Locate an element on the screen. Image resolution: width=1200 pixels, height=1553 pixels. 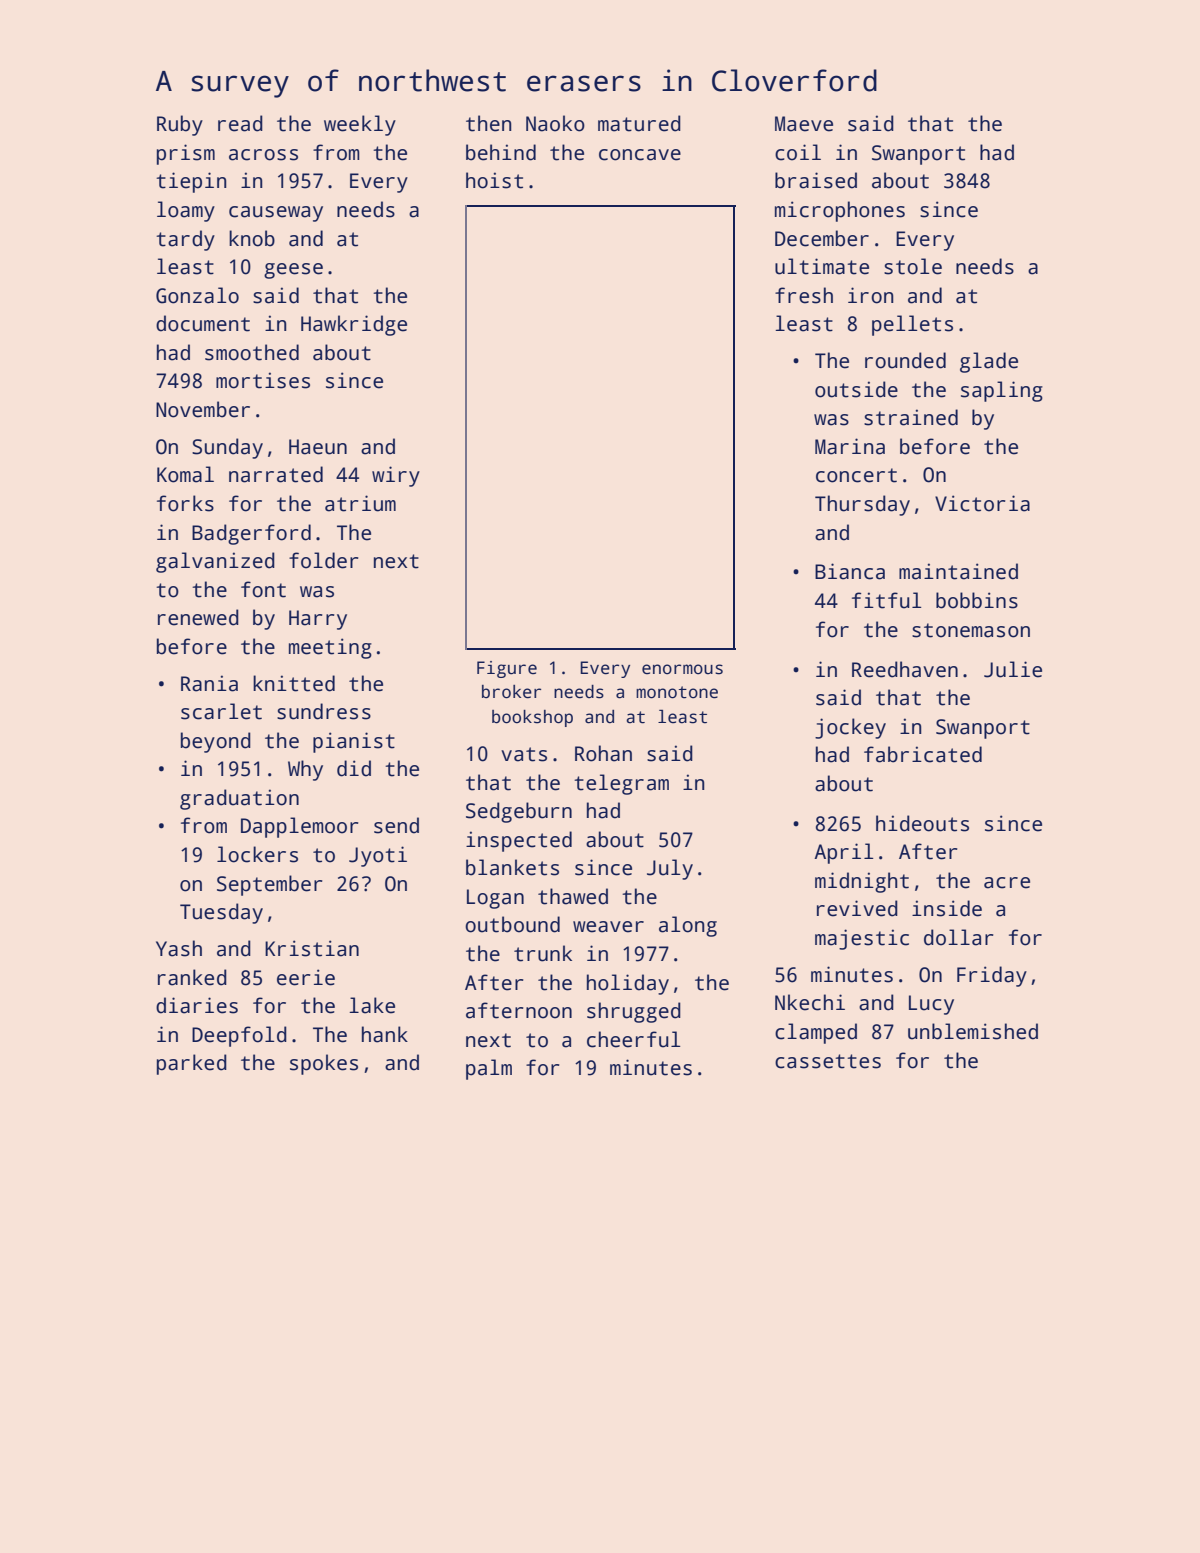
Maeve is located at coordinates (804, 124).
